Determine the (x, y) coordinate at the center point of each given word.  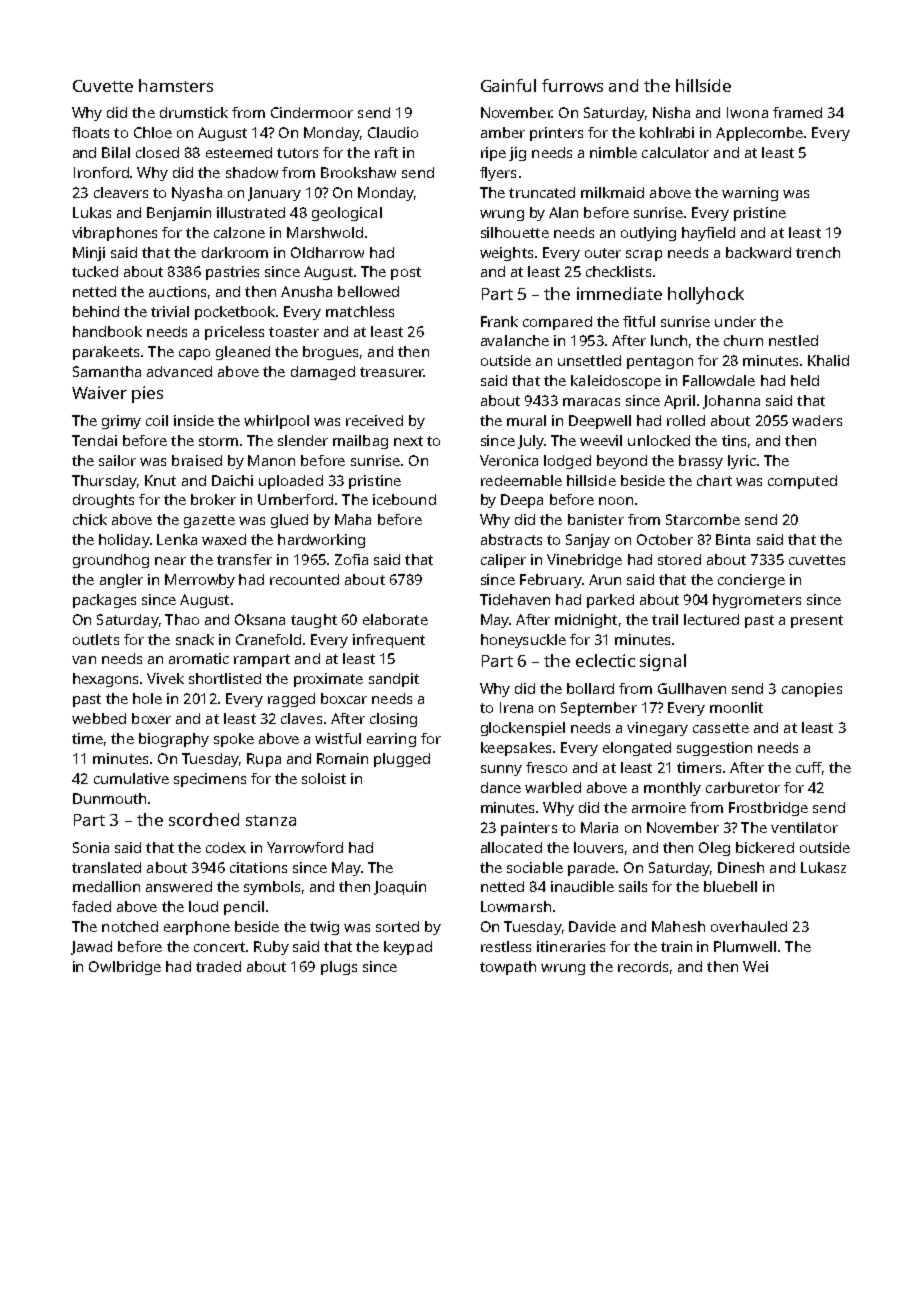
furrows (572, 85)
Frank (499, 321)
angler (121, 581)
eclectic (605, 660)
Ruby (271, 948)
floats (90, 132)
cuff (809, 767)
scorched (204, 819)
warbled (553, 787)
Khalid (828, 360)
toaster (294, 332)
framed (797, 112)
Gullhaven (692, 688)
